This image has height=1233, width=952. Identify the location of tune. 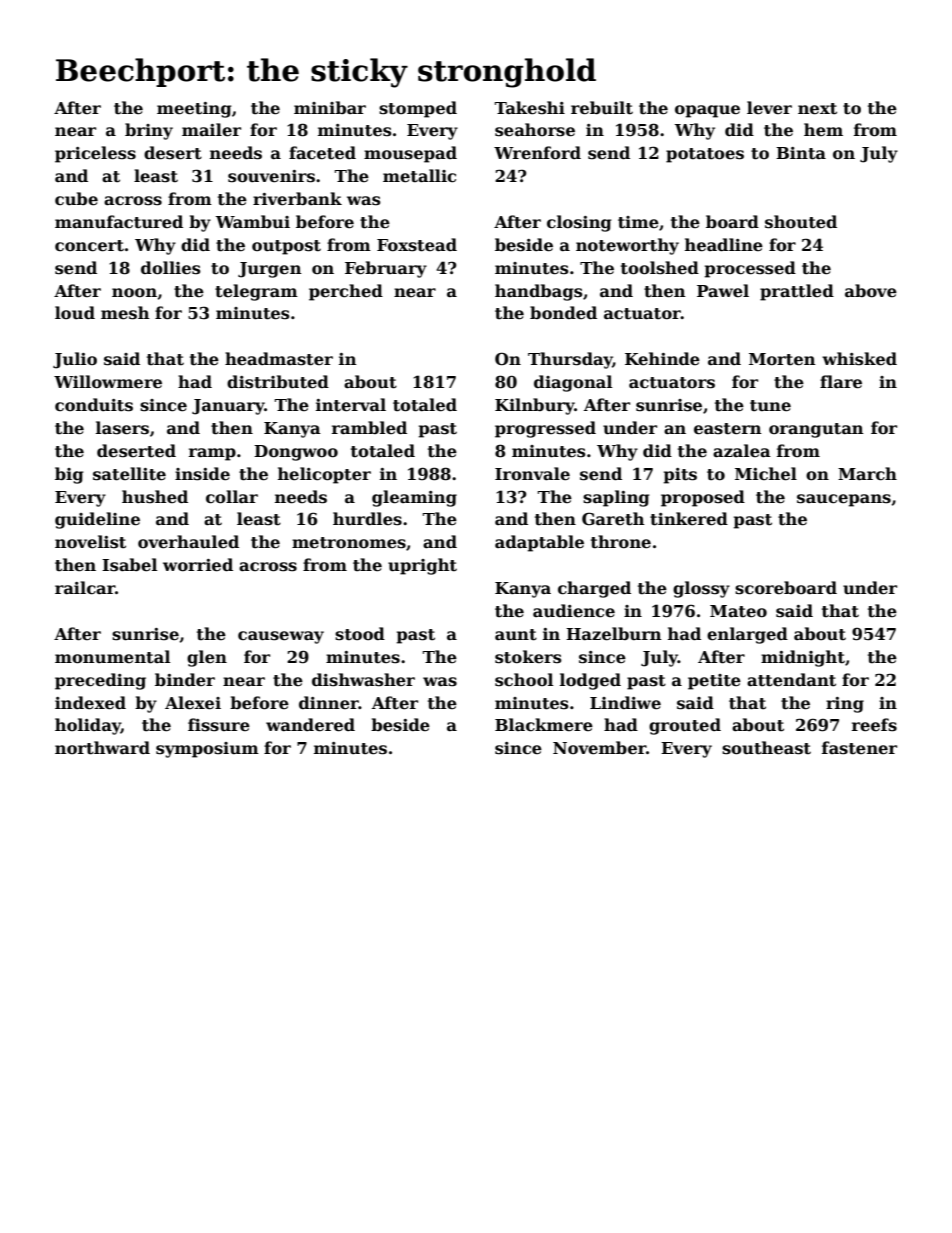
(770, 406).
